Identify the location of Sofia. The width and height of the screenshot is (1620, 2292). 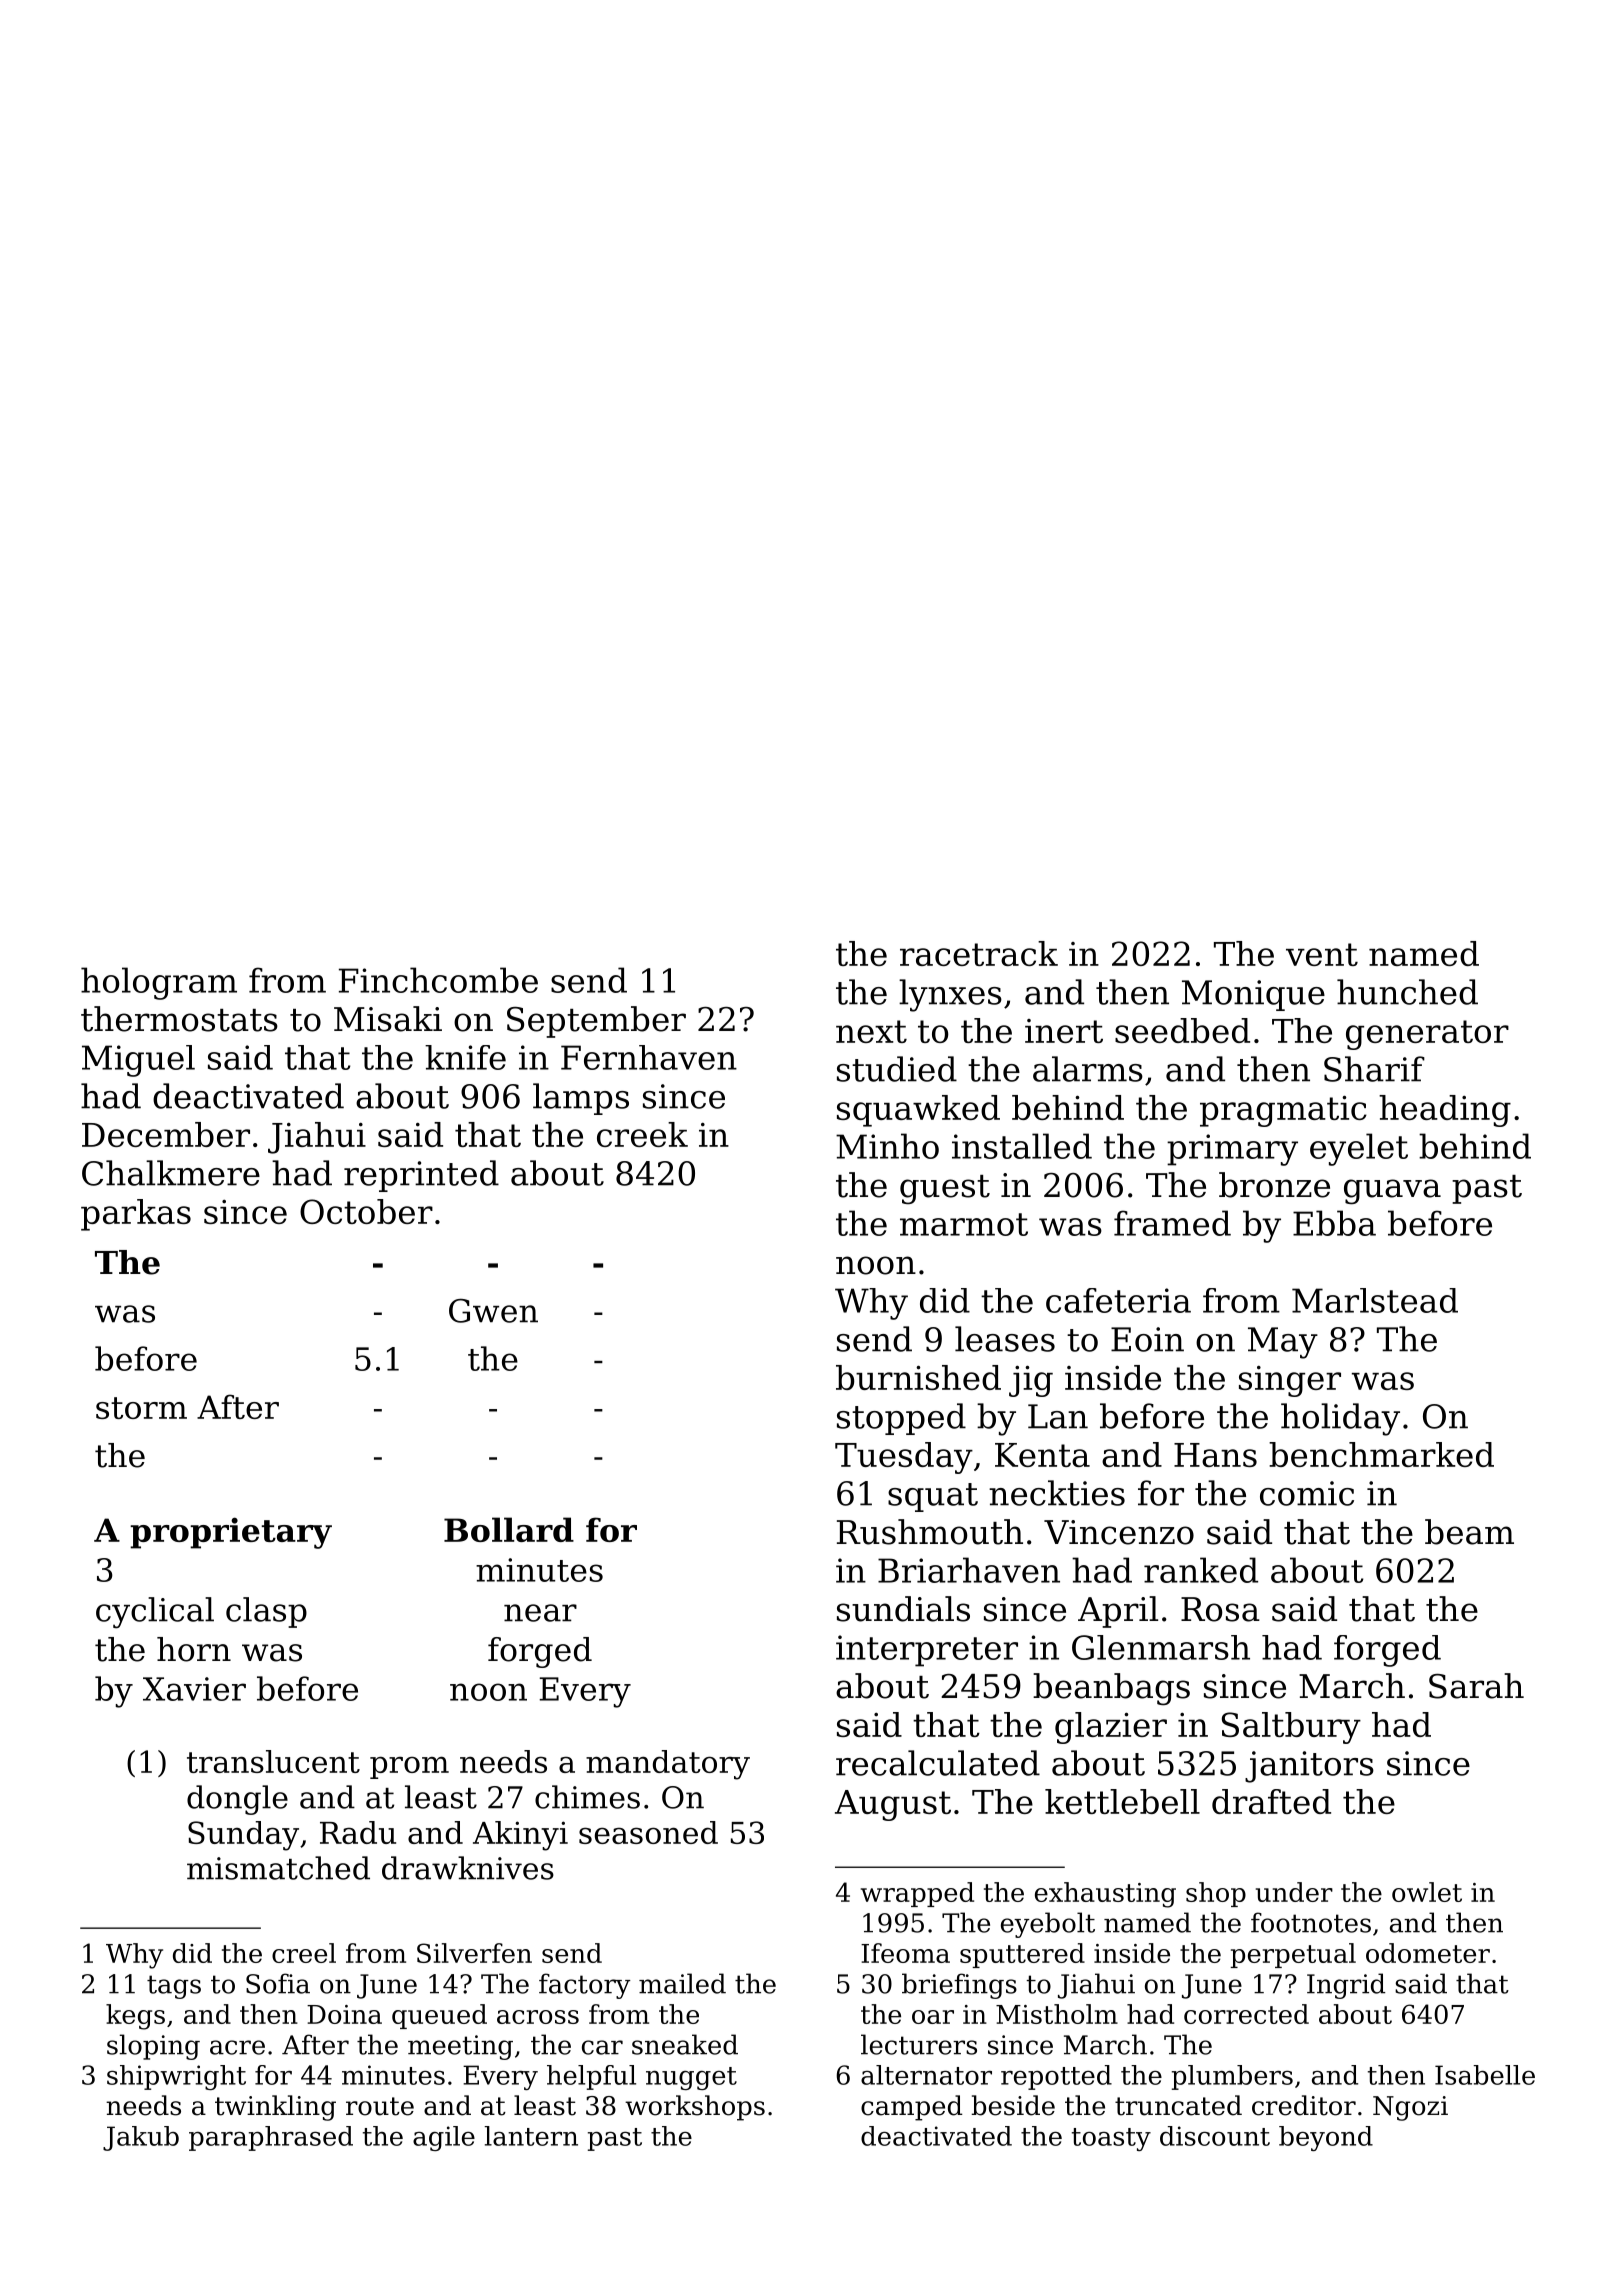
(278, 1983).
